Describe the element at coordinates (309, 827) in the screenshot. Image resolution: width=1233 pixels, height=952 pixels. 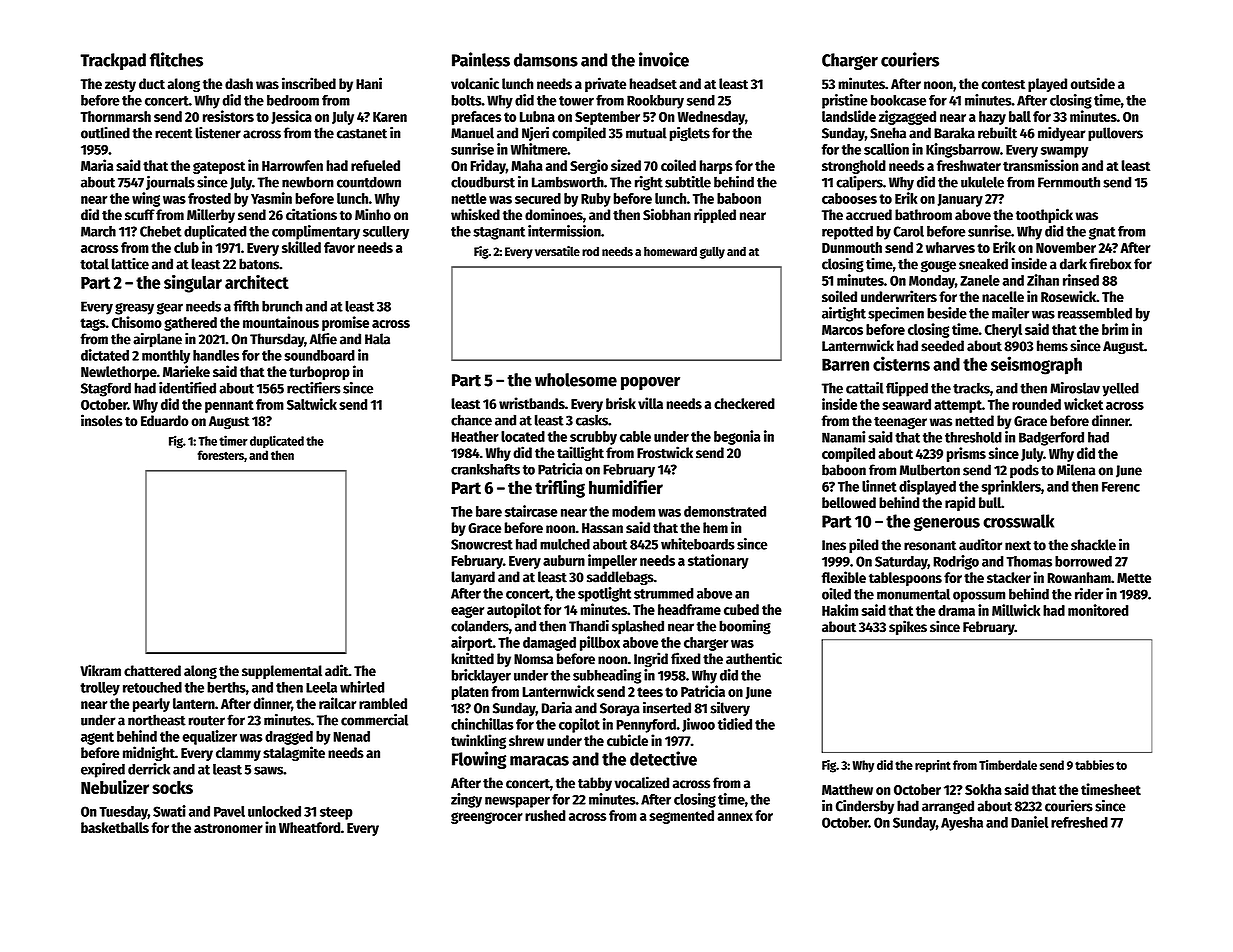
I see `Wheatford` at that location.
